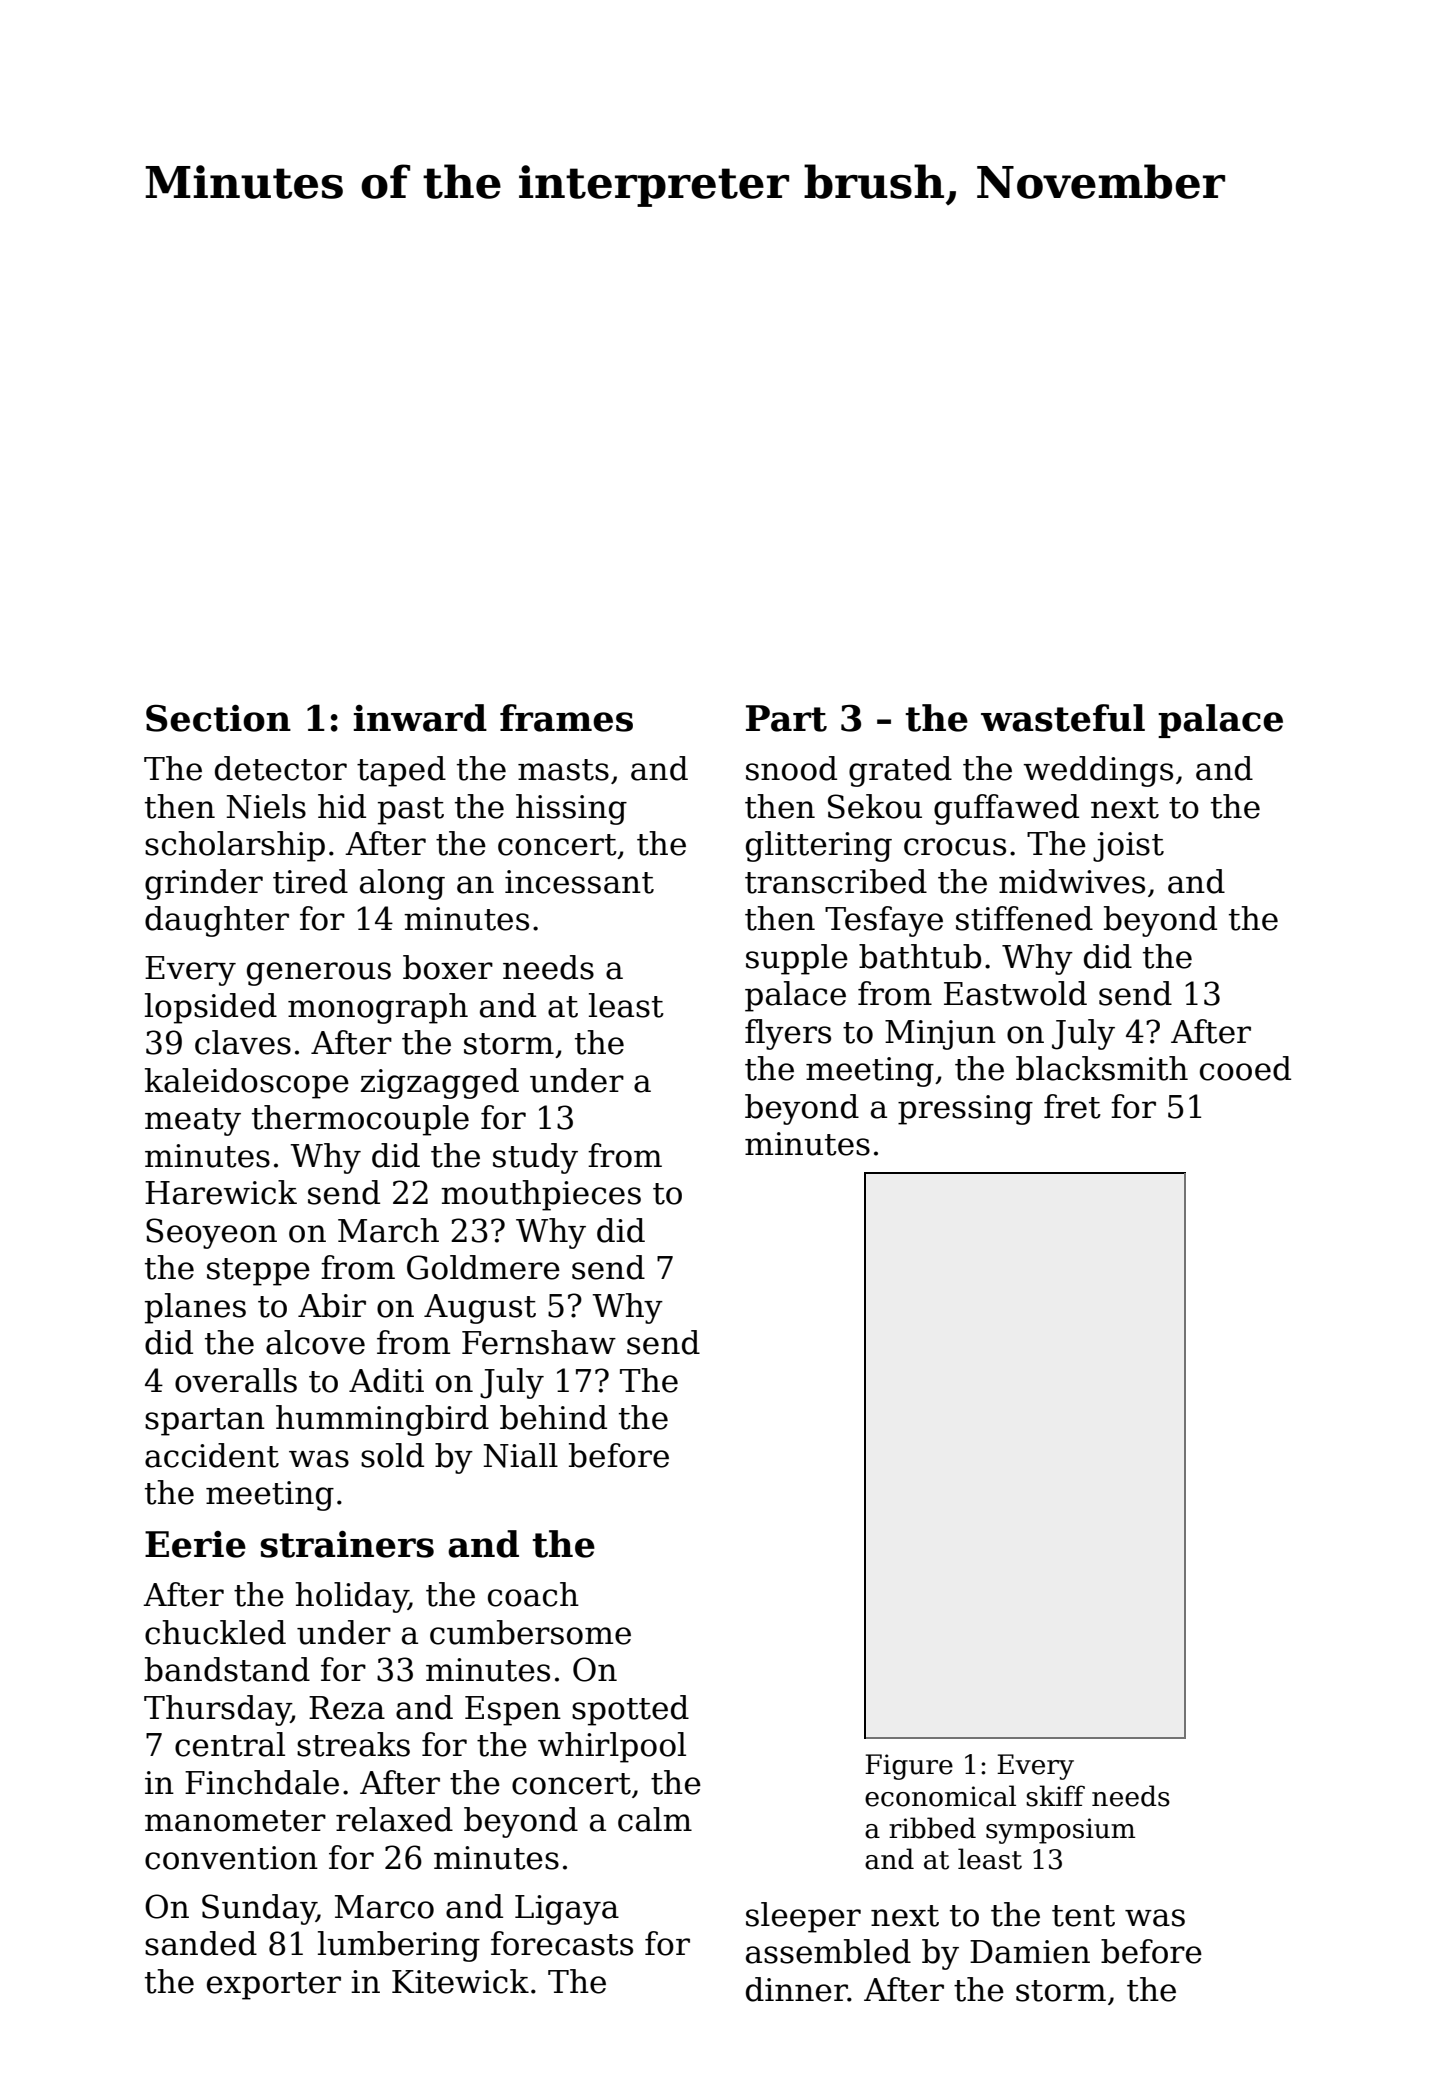  What do you see at coordinates (940, 1035) in the image?
I see `Minjun` at bounding box center [940, 1035].
